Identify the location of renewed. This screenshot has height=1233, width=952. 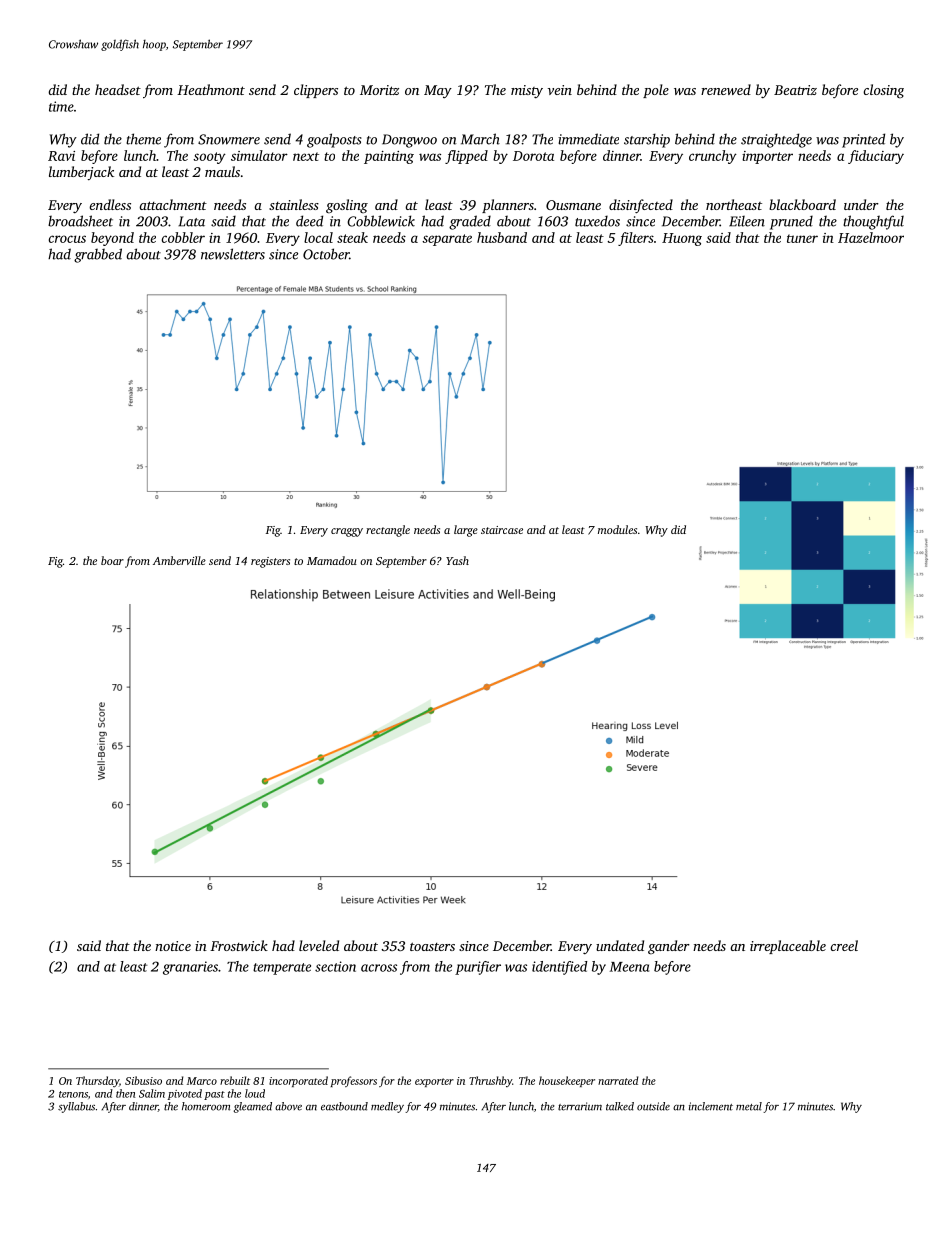
(726, 89).
